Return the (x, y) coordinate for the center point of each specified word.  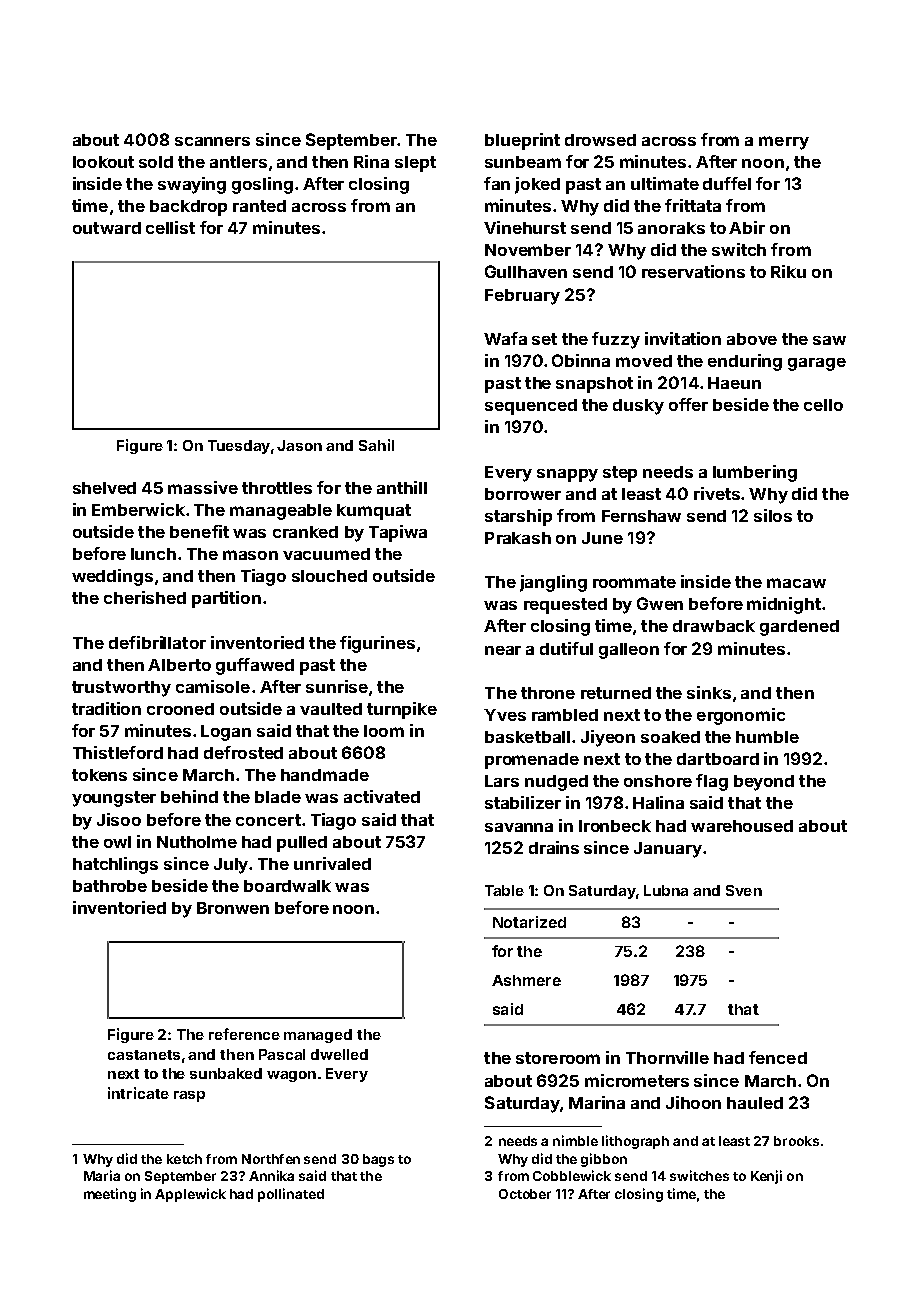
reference (244, 1034)
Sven (744, 890)
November (528, 250)
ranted (259, 206)
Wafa (505, 338)
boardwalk (287, 886)
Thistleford (118, 752)
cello (823, 405)
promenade (532, 761)
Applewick (190, 1195)
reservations (693, 271)
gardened (799, 628)
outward (107, 228)
